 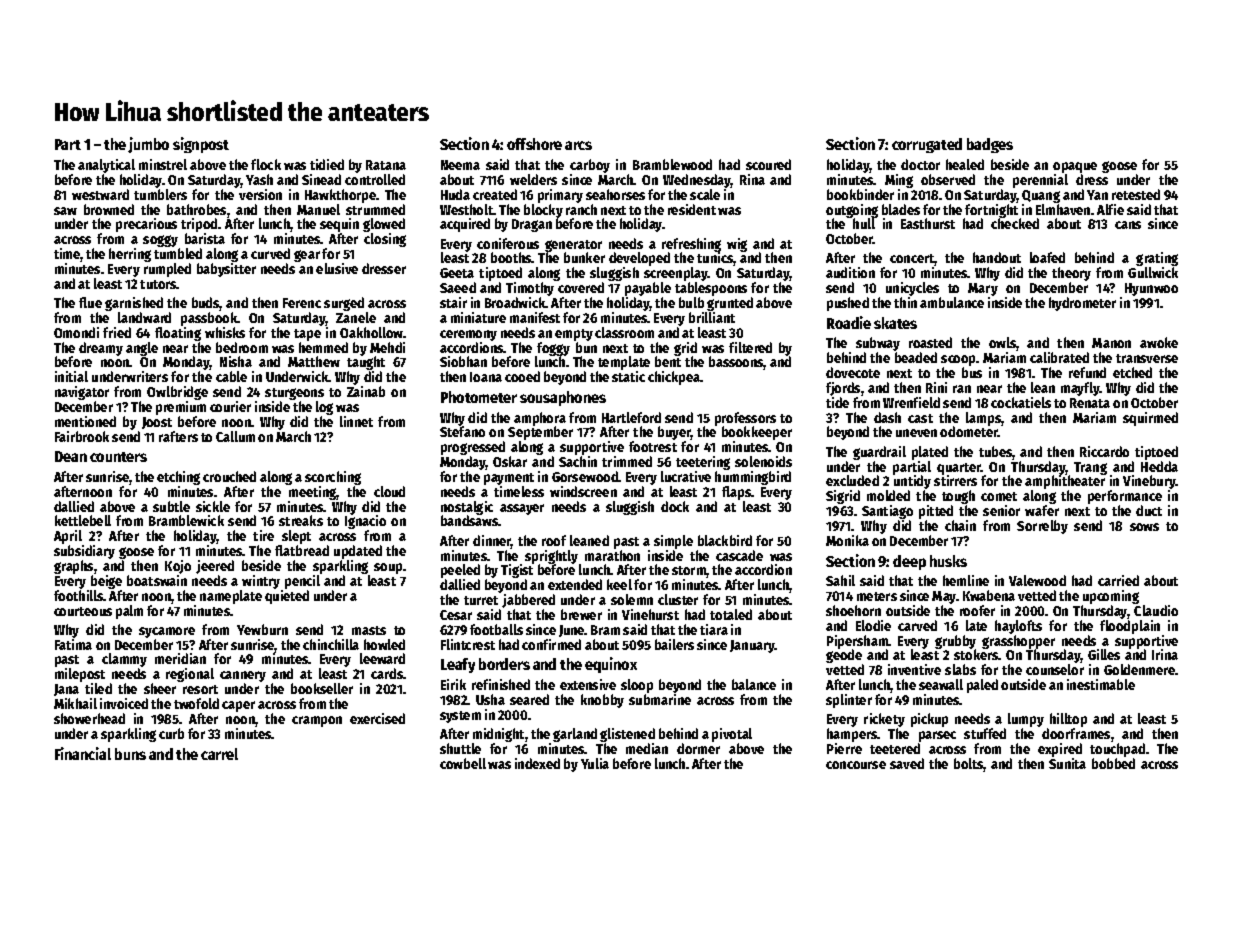 What do you see at coordinates (205, 238) in the screenshot?
I see `barista` at bounding box center [205, 238].
